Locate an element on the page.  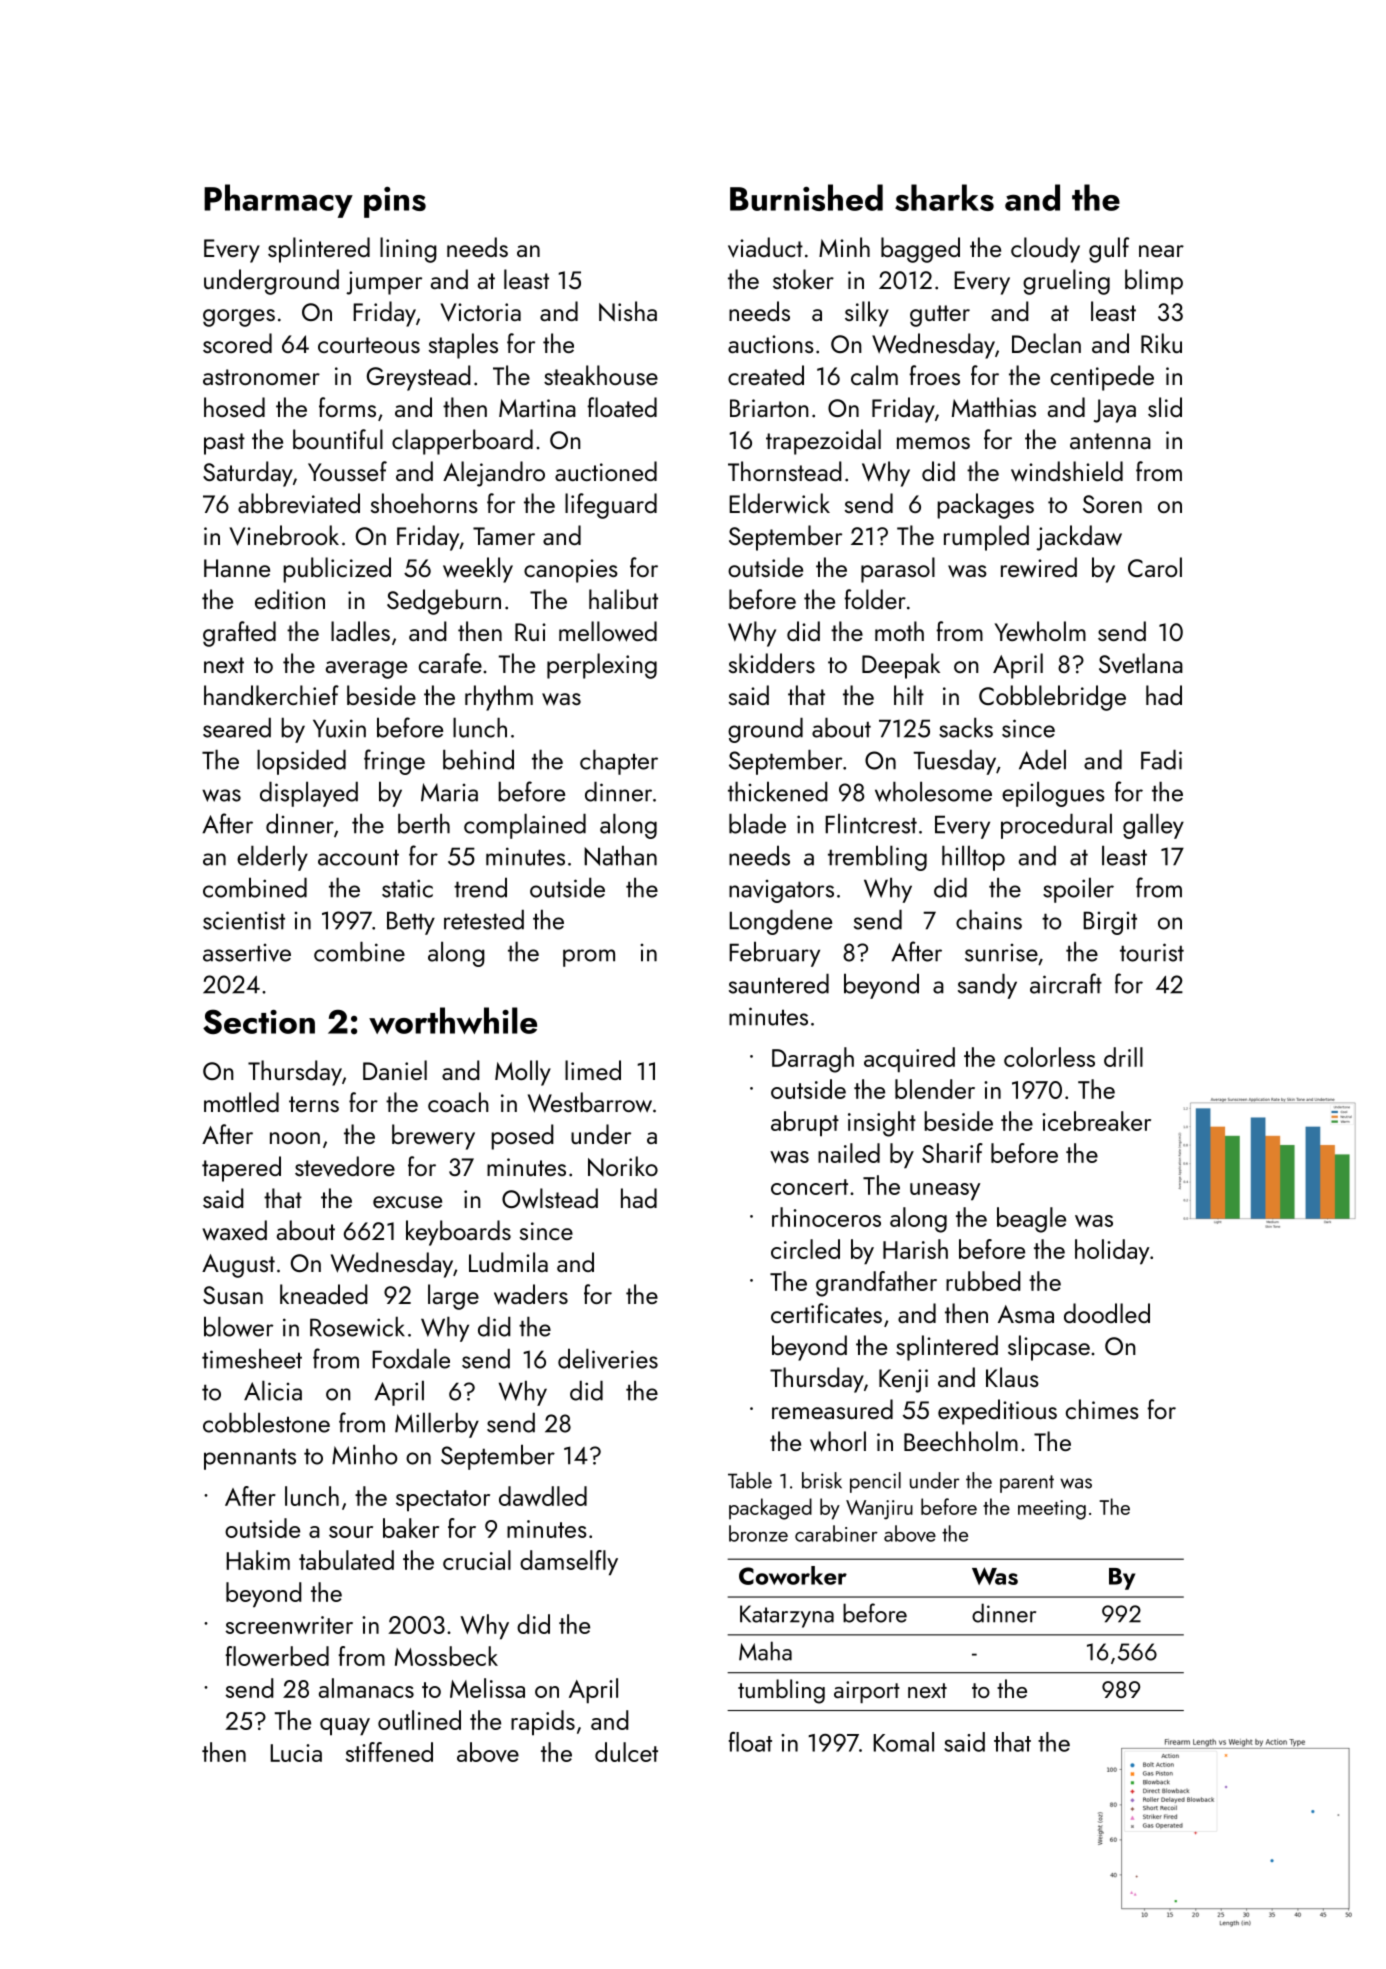
thickened is located at coordinates (778, 791).
